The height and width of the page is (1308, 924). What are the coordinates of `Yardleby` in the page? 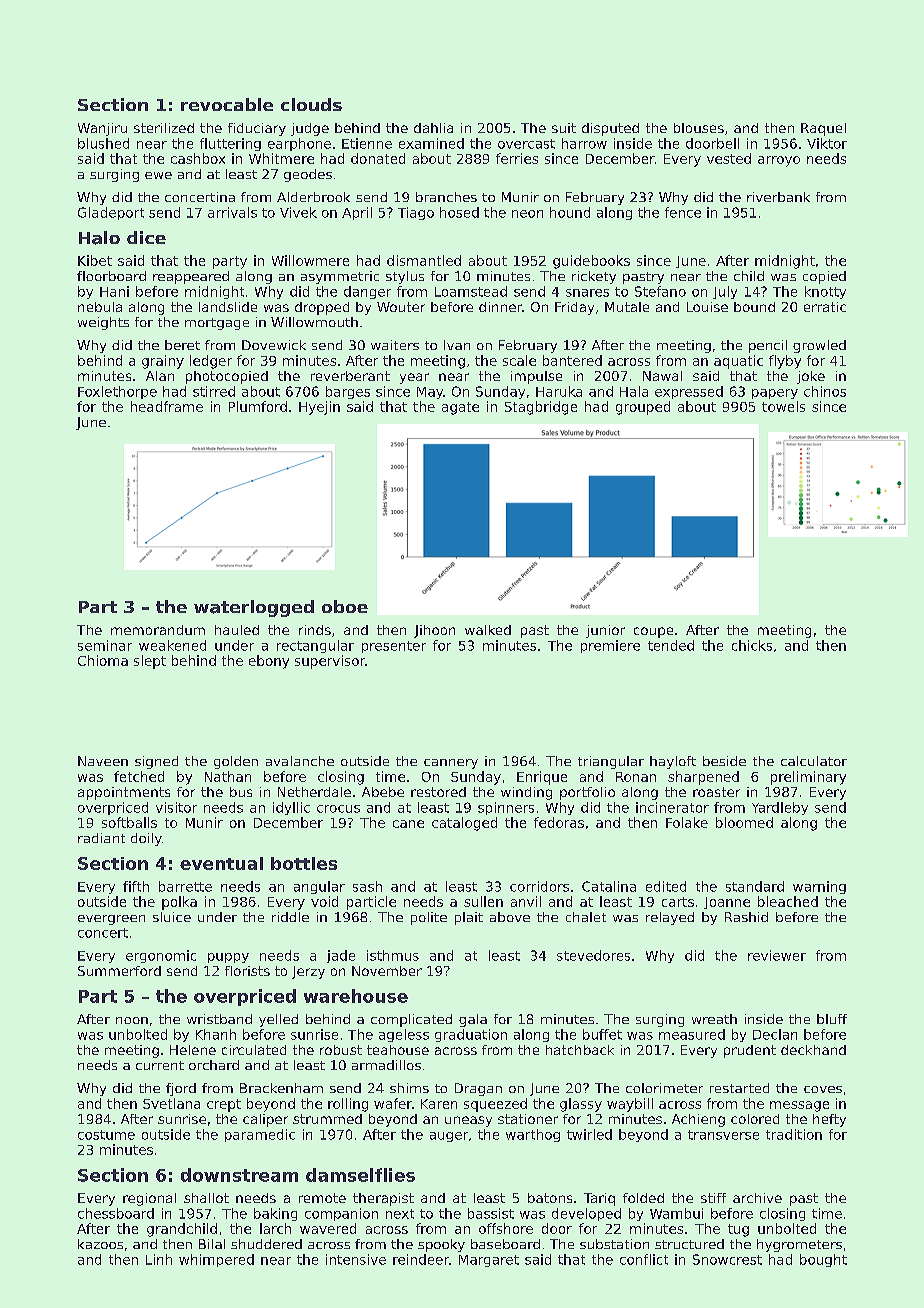 It's located at (780, 808).
